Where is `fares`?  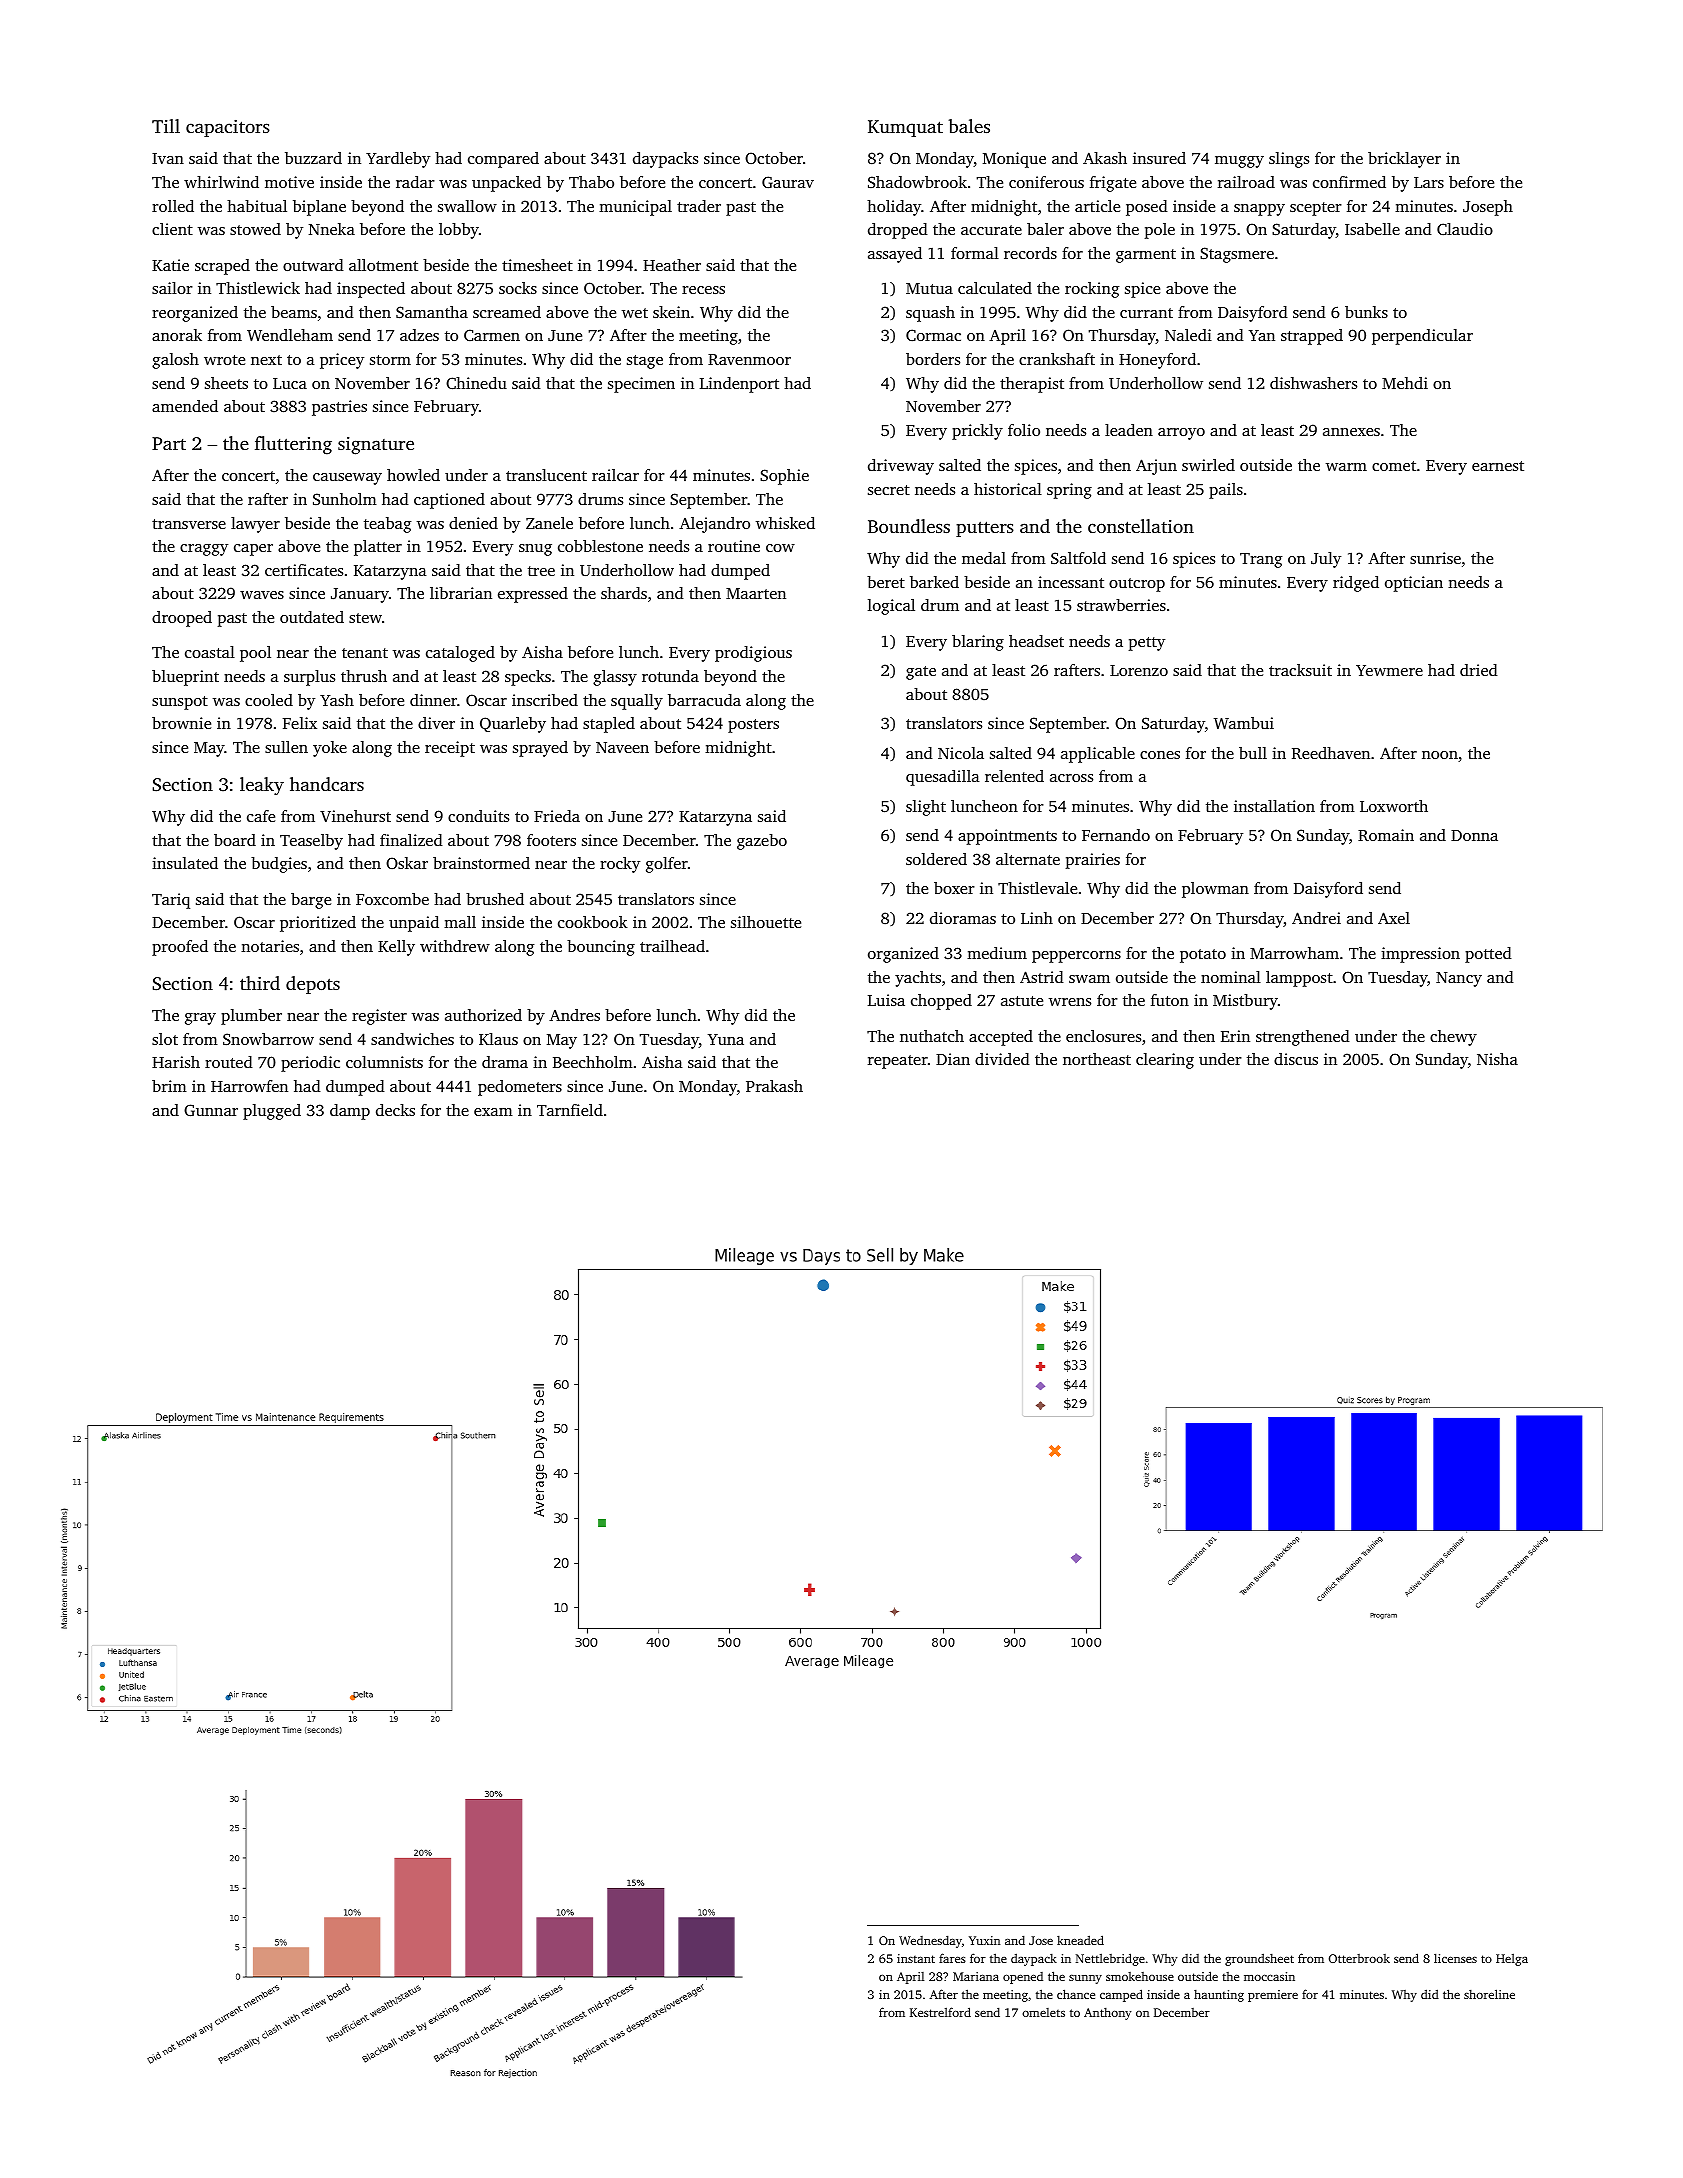
fares is located at coordinates (952, 1958).
